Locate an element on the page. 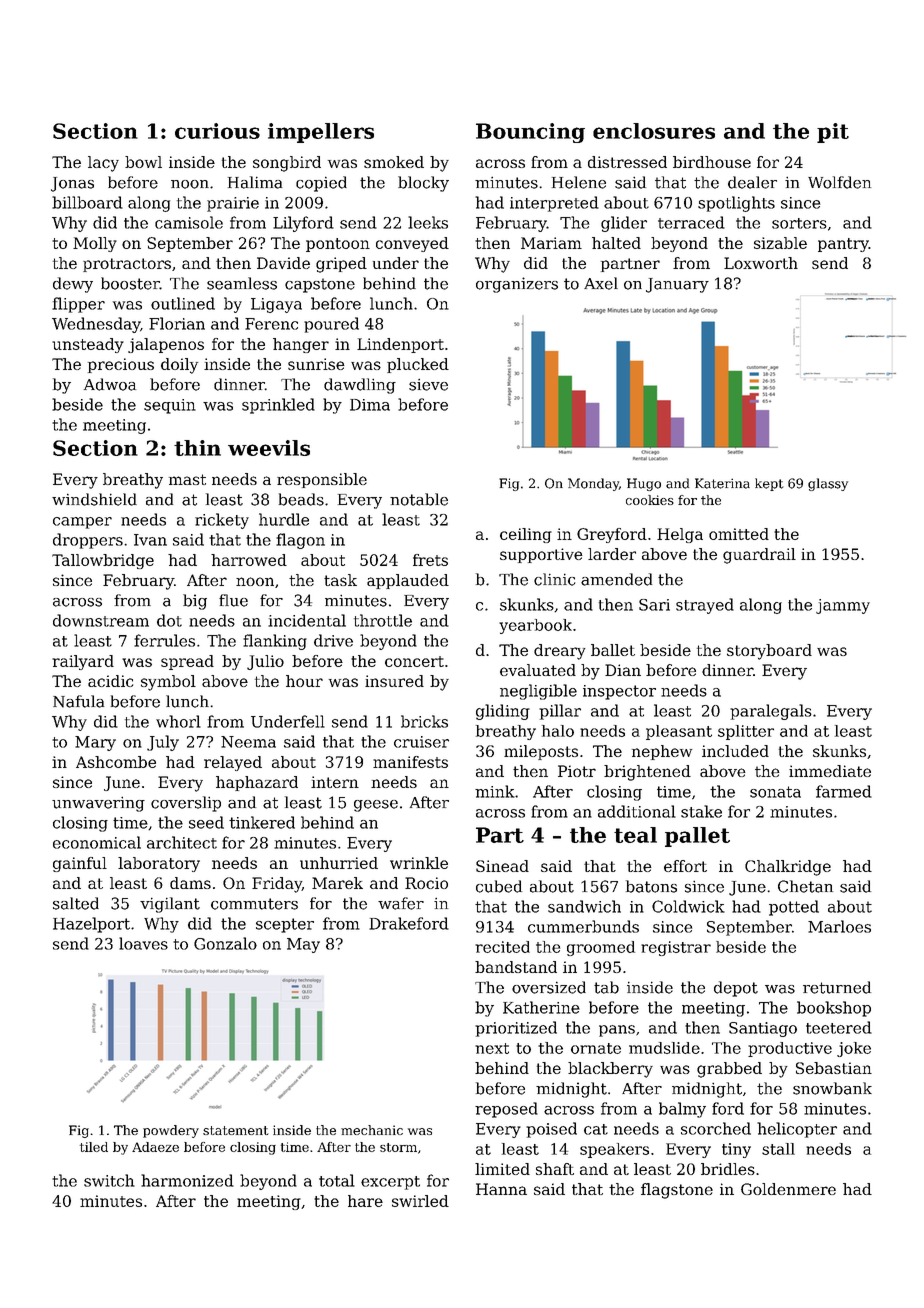 This document has height=1308, width=924. mast is located at coordinates (187, 479).
